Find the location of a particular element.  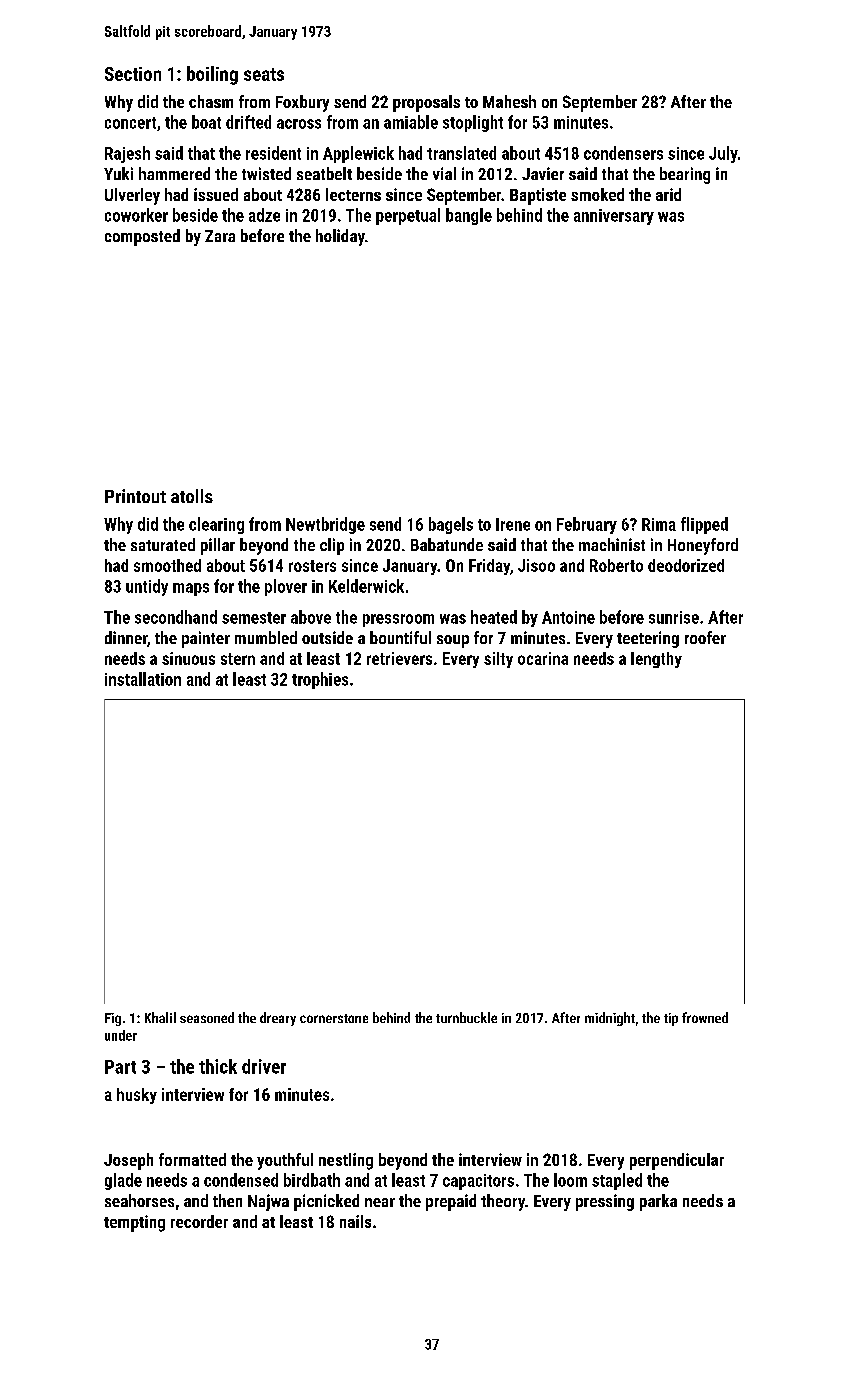

ocarina is located at coordinates (543, 658).
